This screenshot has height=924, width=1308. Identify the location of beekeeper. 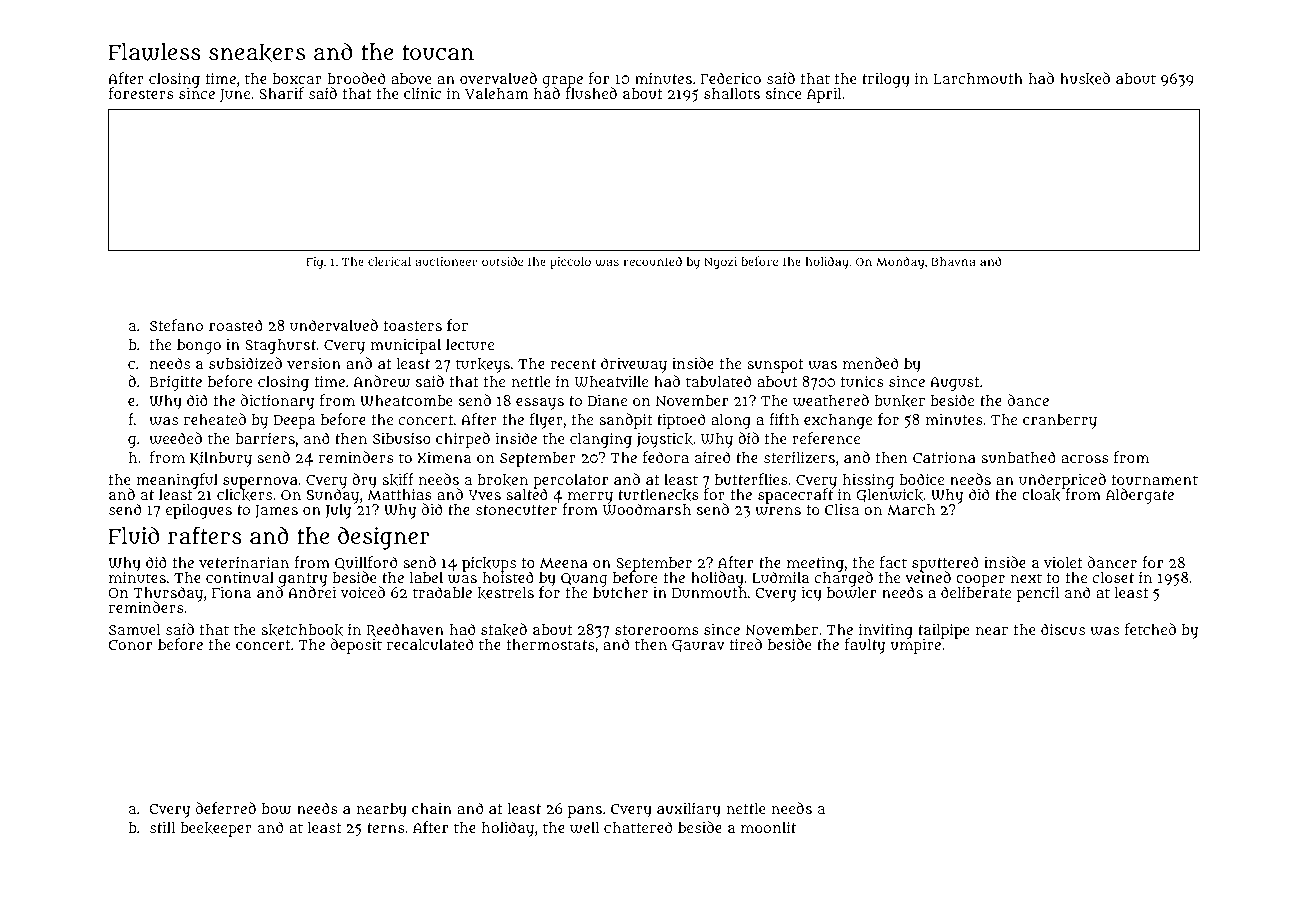
(216, 829).
